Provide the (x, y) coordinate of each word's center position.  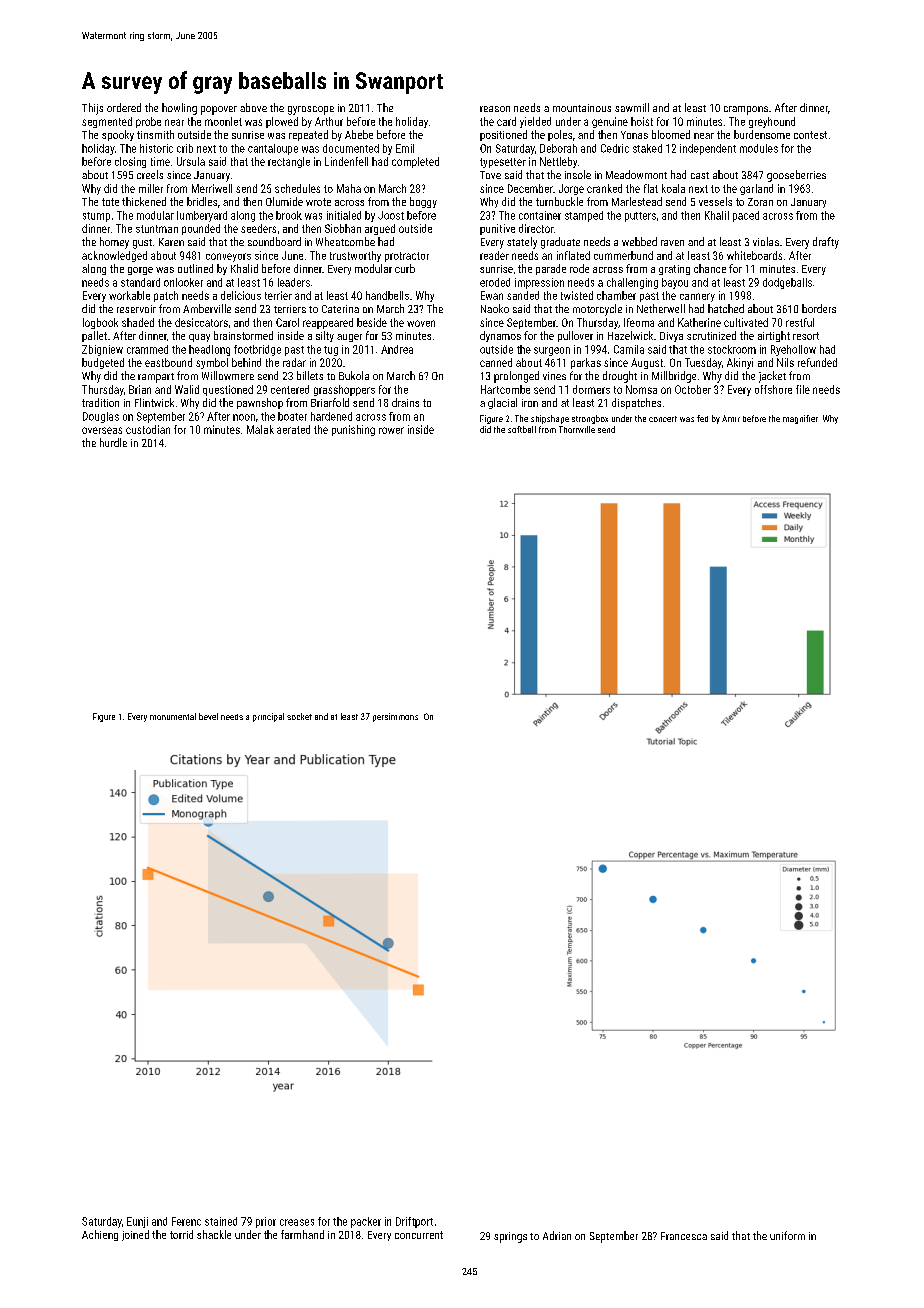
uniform (787, 1235)
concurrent (419, 1235)
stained (221, 1221)
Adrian (557, 1235)
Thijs (92, 109)
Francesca (684, 1236)
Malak (260, 429)
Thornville (577, 429)
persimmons (395, 717)
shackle (214, 1234)
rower (391, 430)
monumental (173, 716)
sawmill (632, 107)
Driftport (414, 1222)
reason (495, 109)
